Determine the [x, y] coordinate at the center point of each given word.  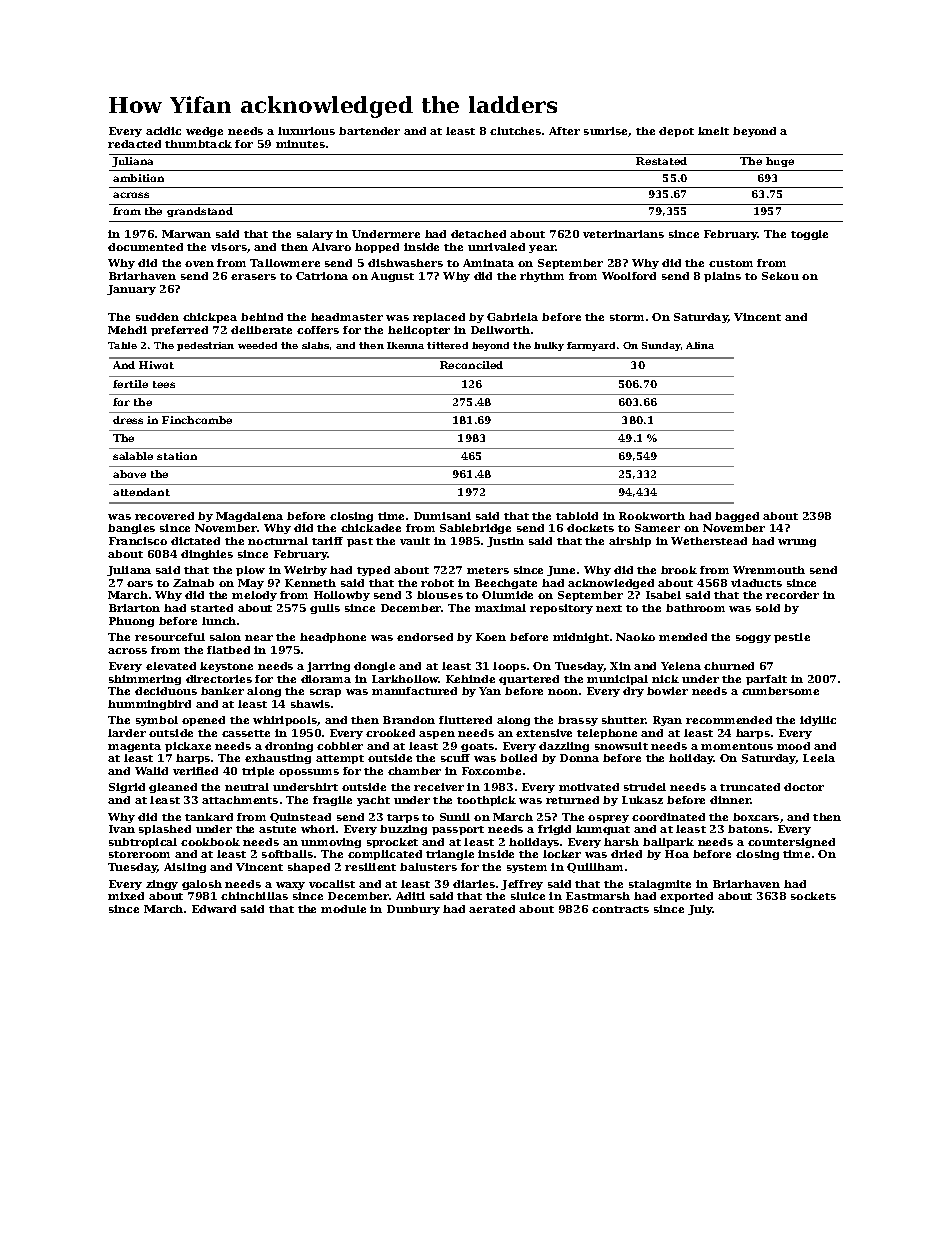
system [527, 868]
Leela [819, 758]
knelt [713, 131]
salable [133, 456]
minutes [300, 144]
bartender [369, 131]
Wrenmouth [769, 570]
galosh [202, 885]
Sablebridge [475, 529]
